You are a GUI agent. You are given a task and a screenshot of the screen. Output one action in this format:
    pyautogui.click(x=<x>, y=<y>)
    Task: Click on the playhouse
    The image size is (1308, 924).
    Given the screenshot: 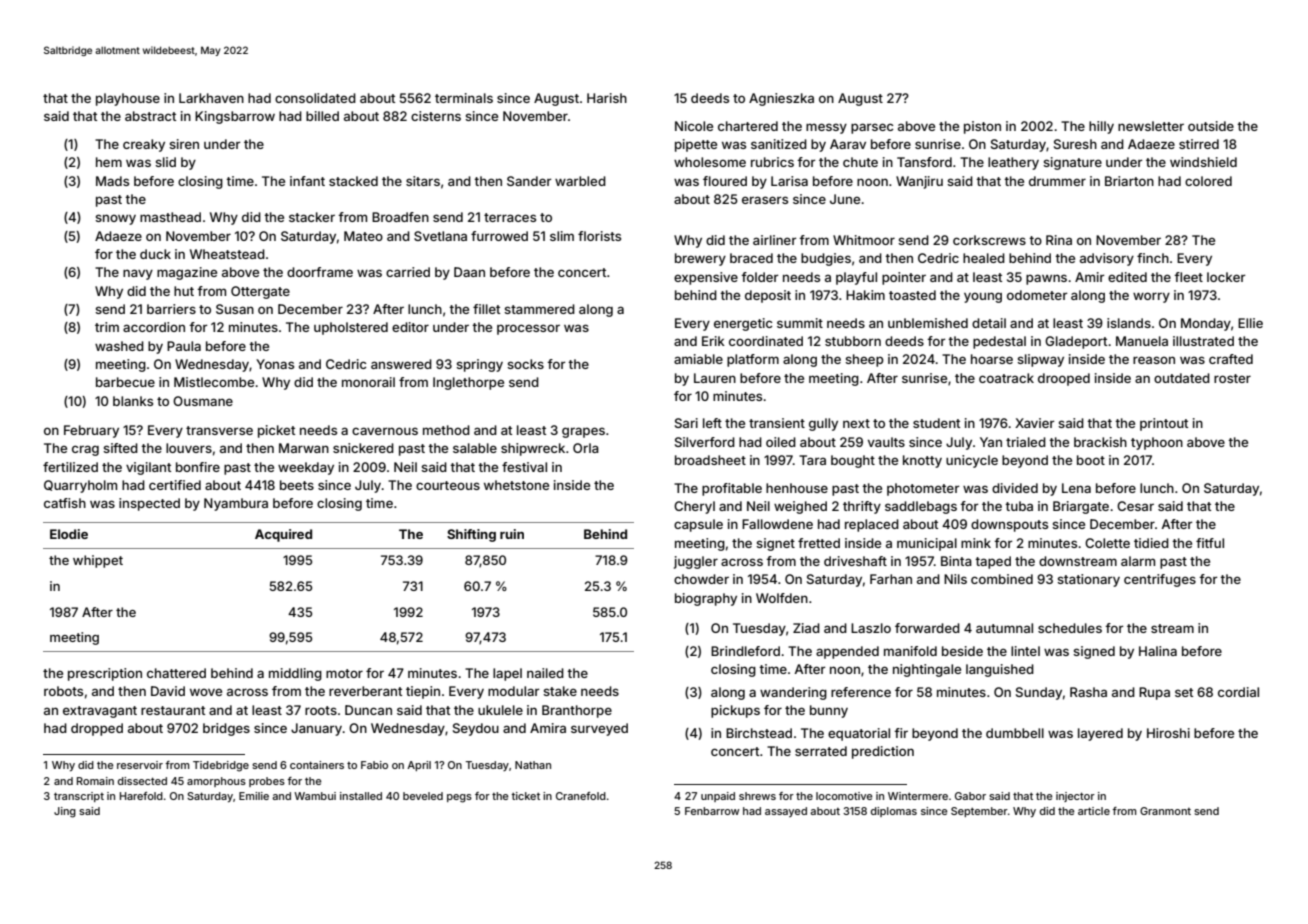 What is the action you would take?
    pyautogui.click(x=128, y=99)
